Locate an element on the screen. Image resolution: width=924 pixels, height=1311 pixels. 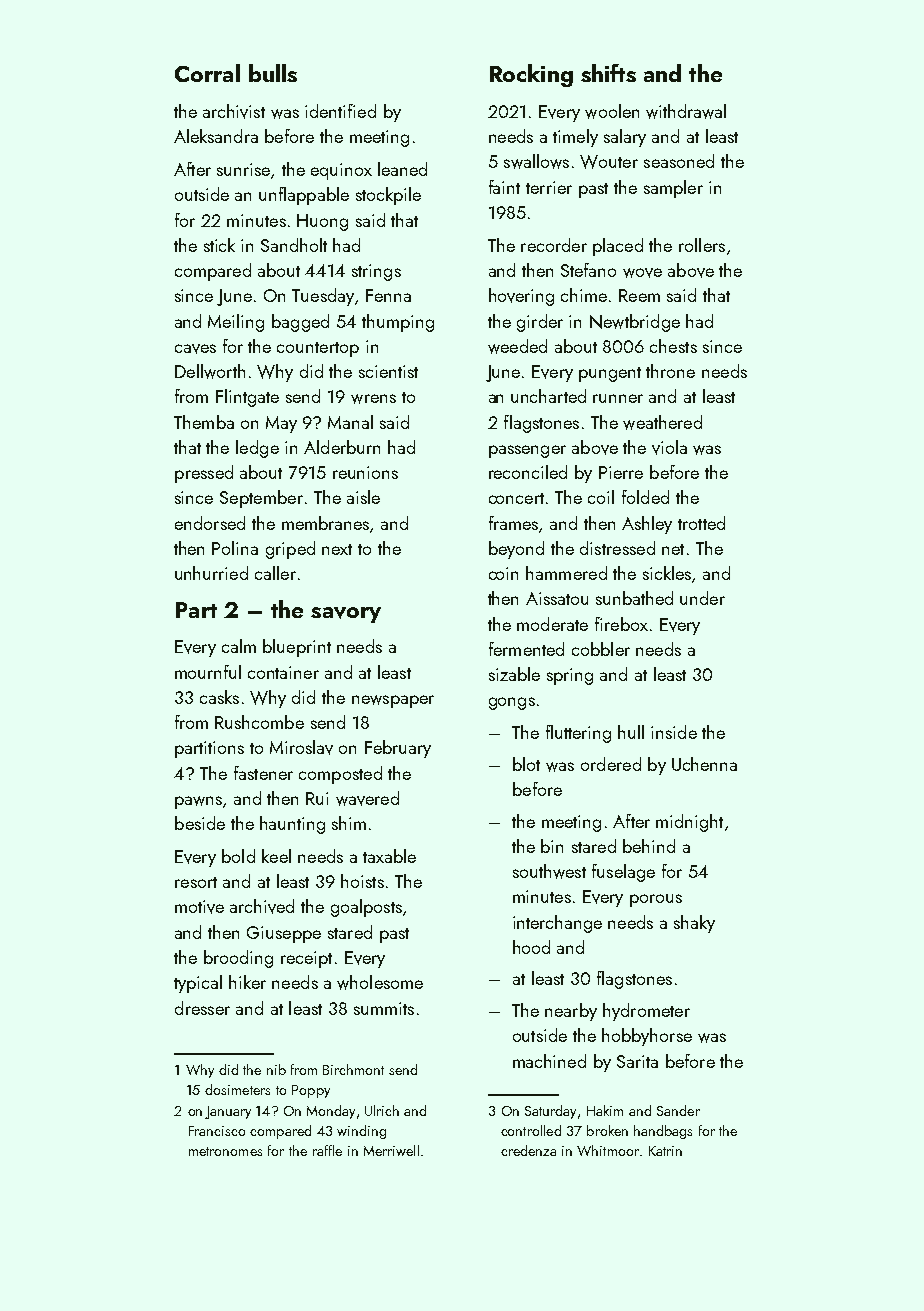
hood is located at coordinates (531, 947).
